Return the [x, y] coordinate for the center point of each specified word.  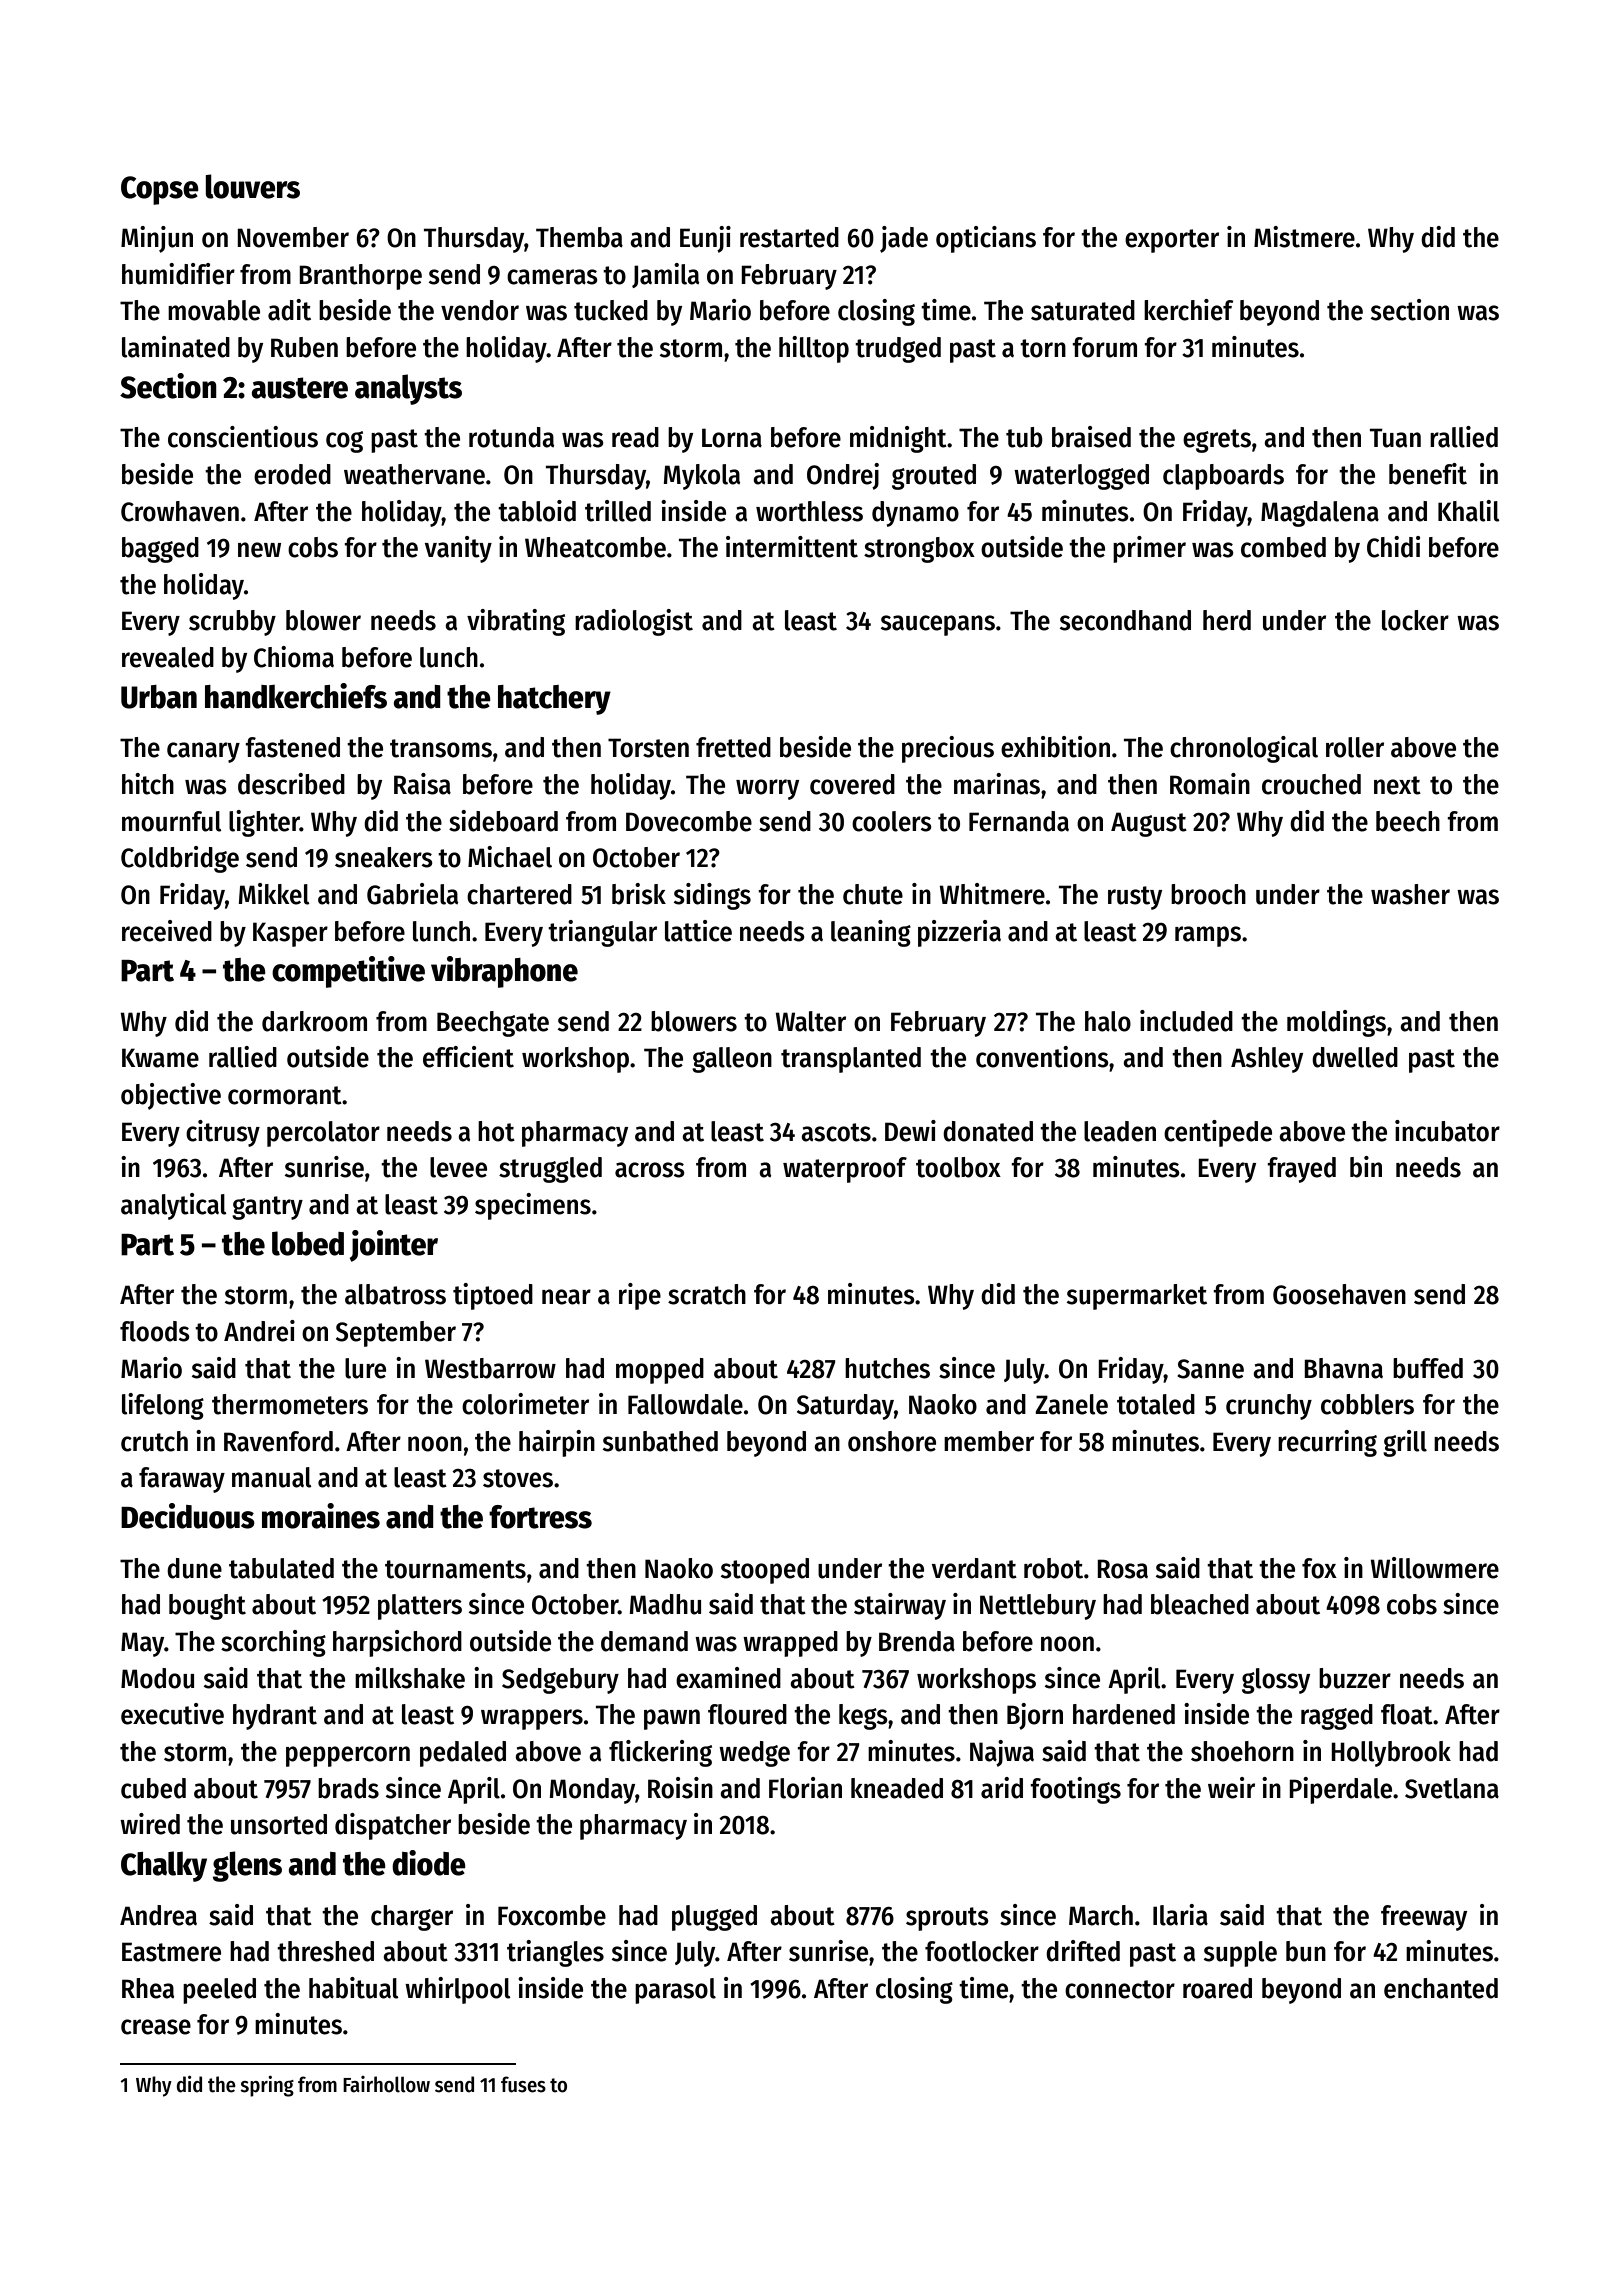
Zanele [1071, 1404]
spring [267, 2086]
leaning [871, 933]
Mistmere [1304, 237]
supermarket [1137, 1297]
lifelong [163, 1406]
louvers [252, 186]
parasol [675, 1991]
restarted [789, 237]
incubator [1447, 1131]
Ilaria [1180, 1915]
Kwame [160, 1058]
